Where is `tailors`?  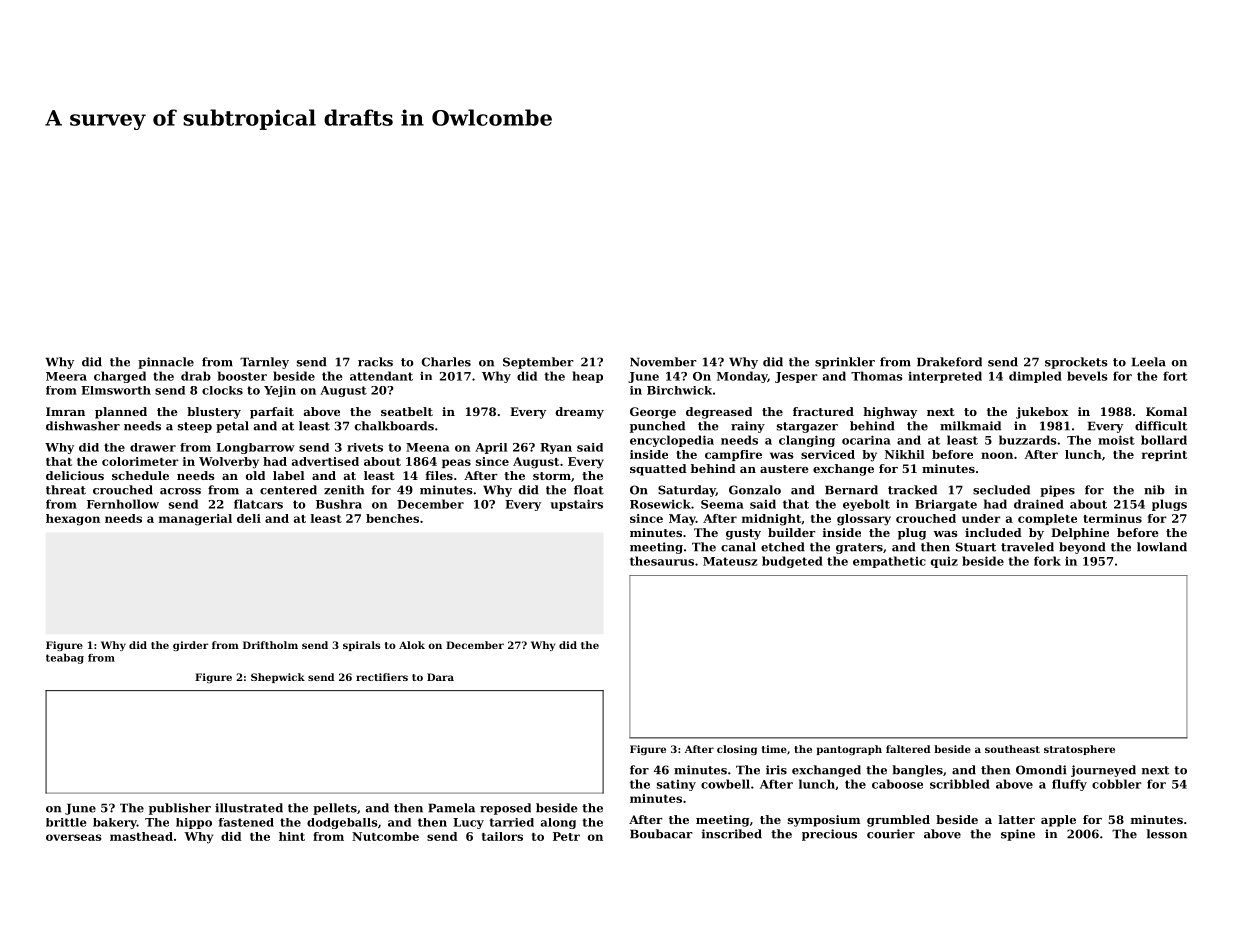
tailors is located at coordinates (502, 836).
